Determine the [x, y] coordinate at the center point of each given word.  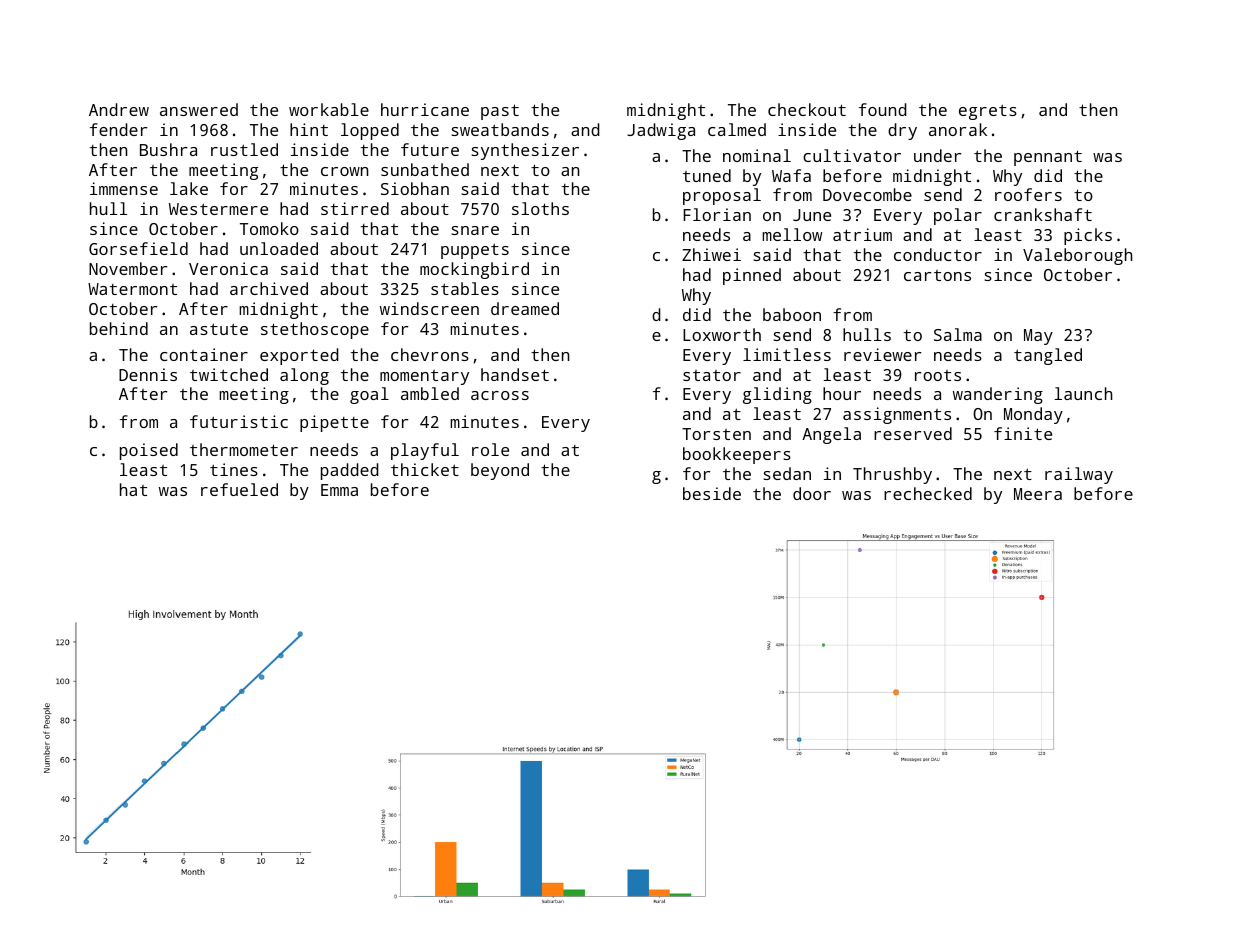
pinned [752, 276]
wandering [998, 395]
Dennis [148, 374]
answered [199, 109]
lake [189, 188]
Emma [339, 490]
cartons [937, 275]
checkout [807, 109]
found [883, 109]
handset [515, 374]
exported [299, 356]
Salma [958, 334]
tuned [707, 175]
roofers [1028, 194]
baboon [792, 314]
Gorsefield [138, 248]
